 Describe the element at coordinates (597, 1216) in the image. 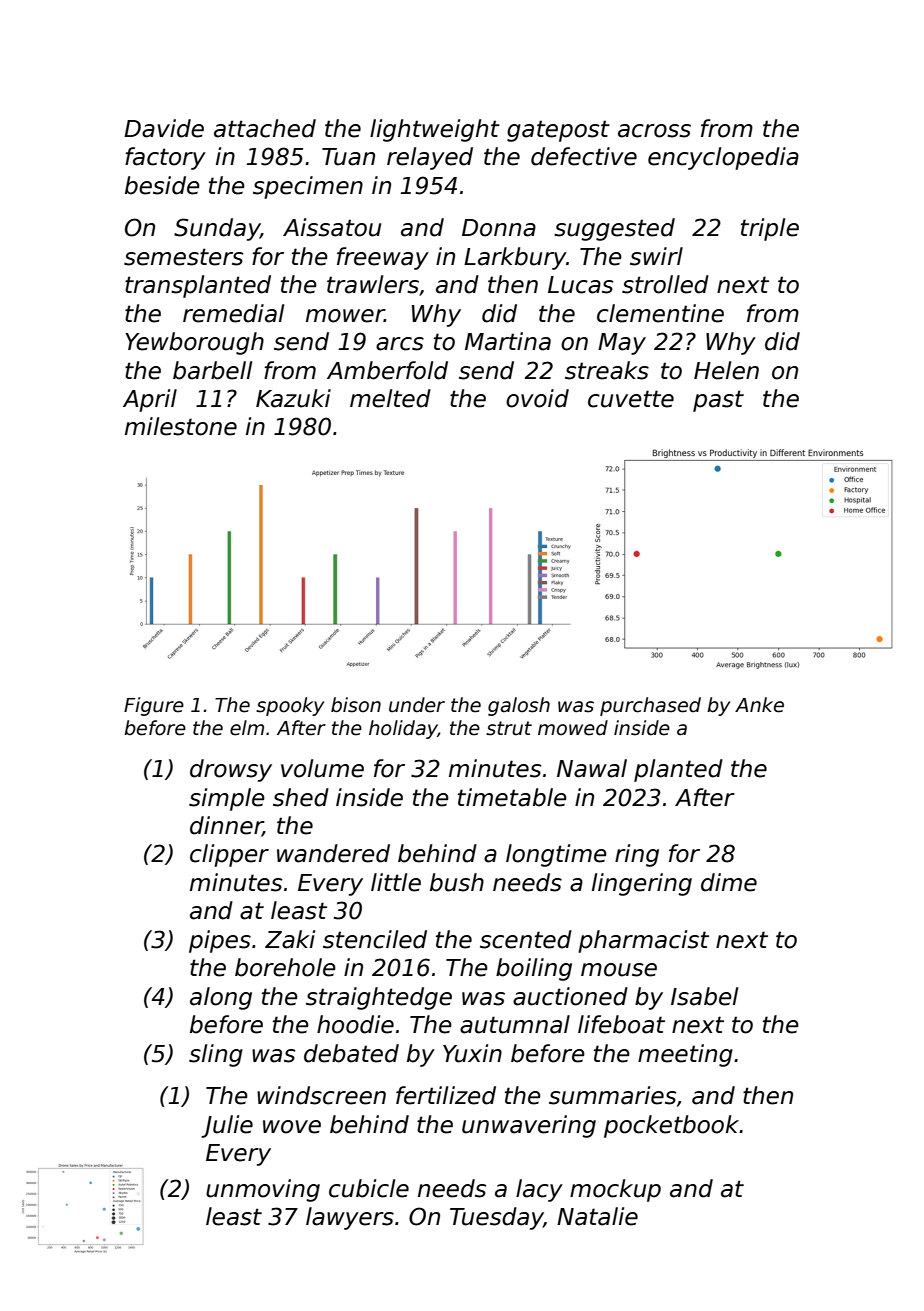

I see `Natalie` at that location.
